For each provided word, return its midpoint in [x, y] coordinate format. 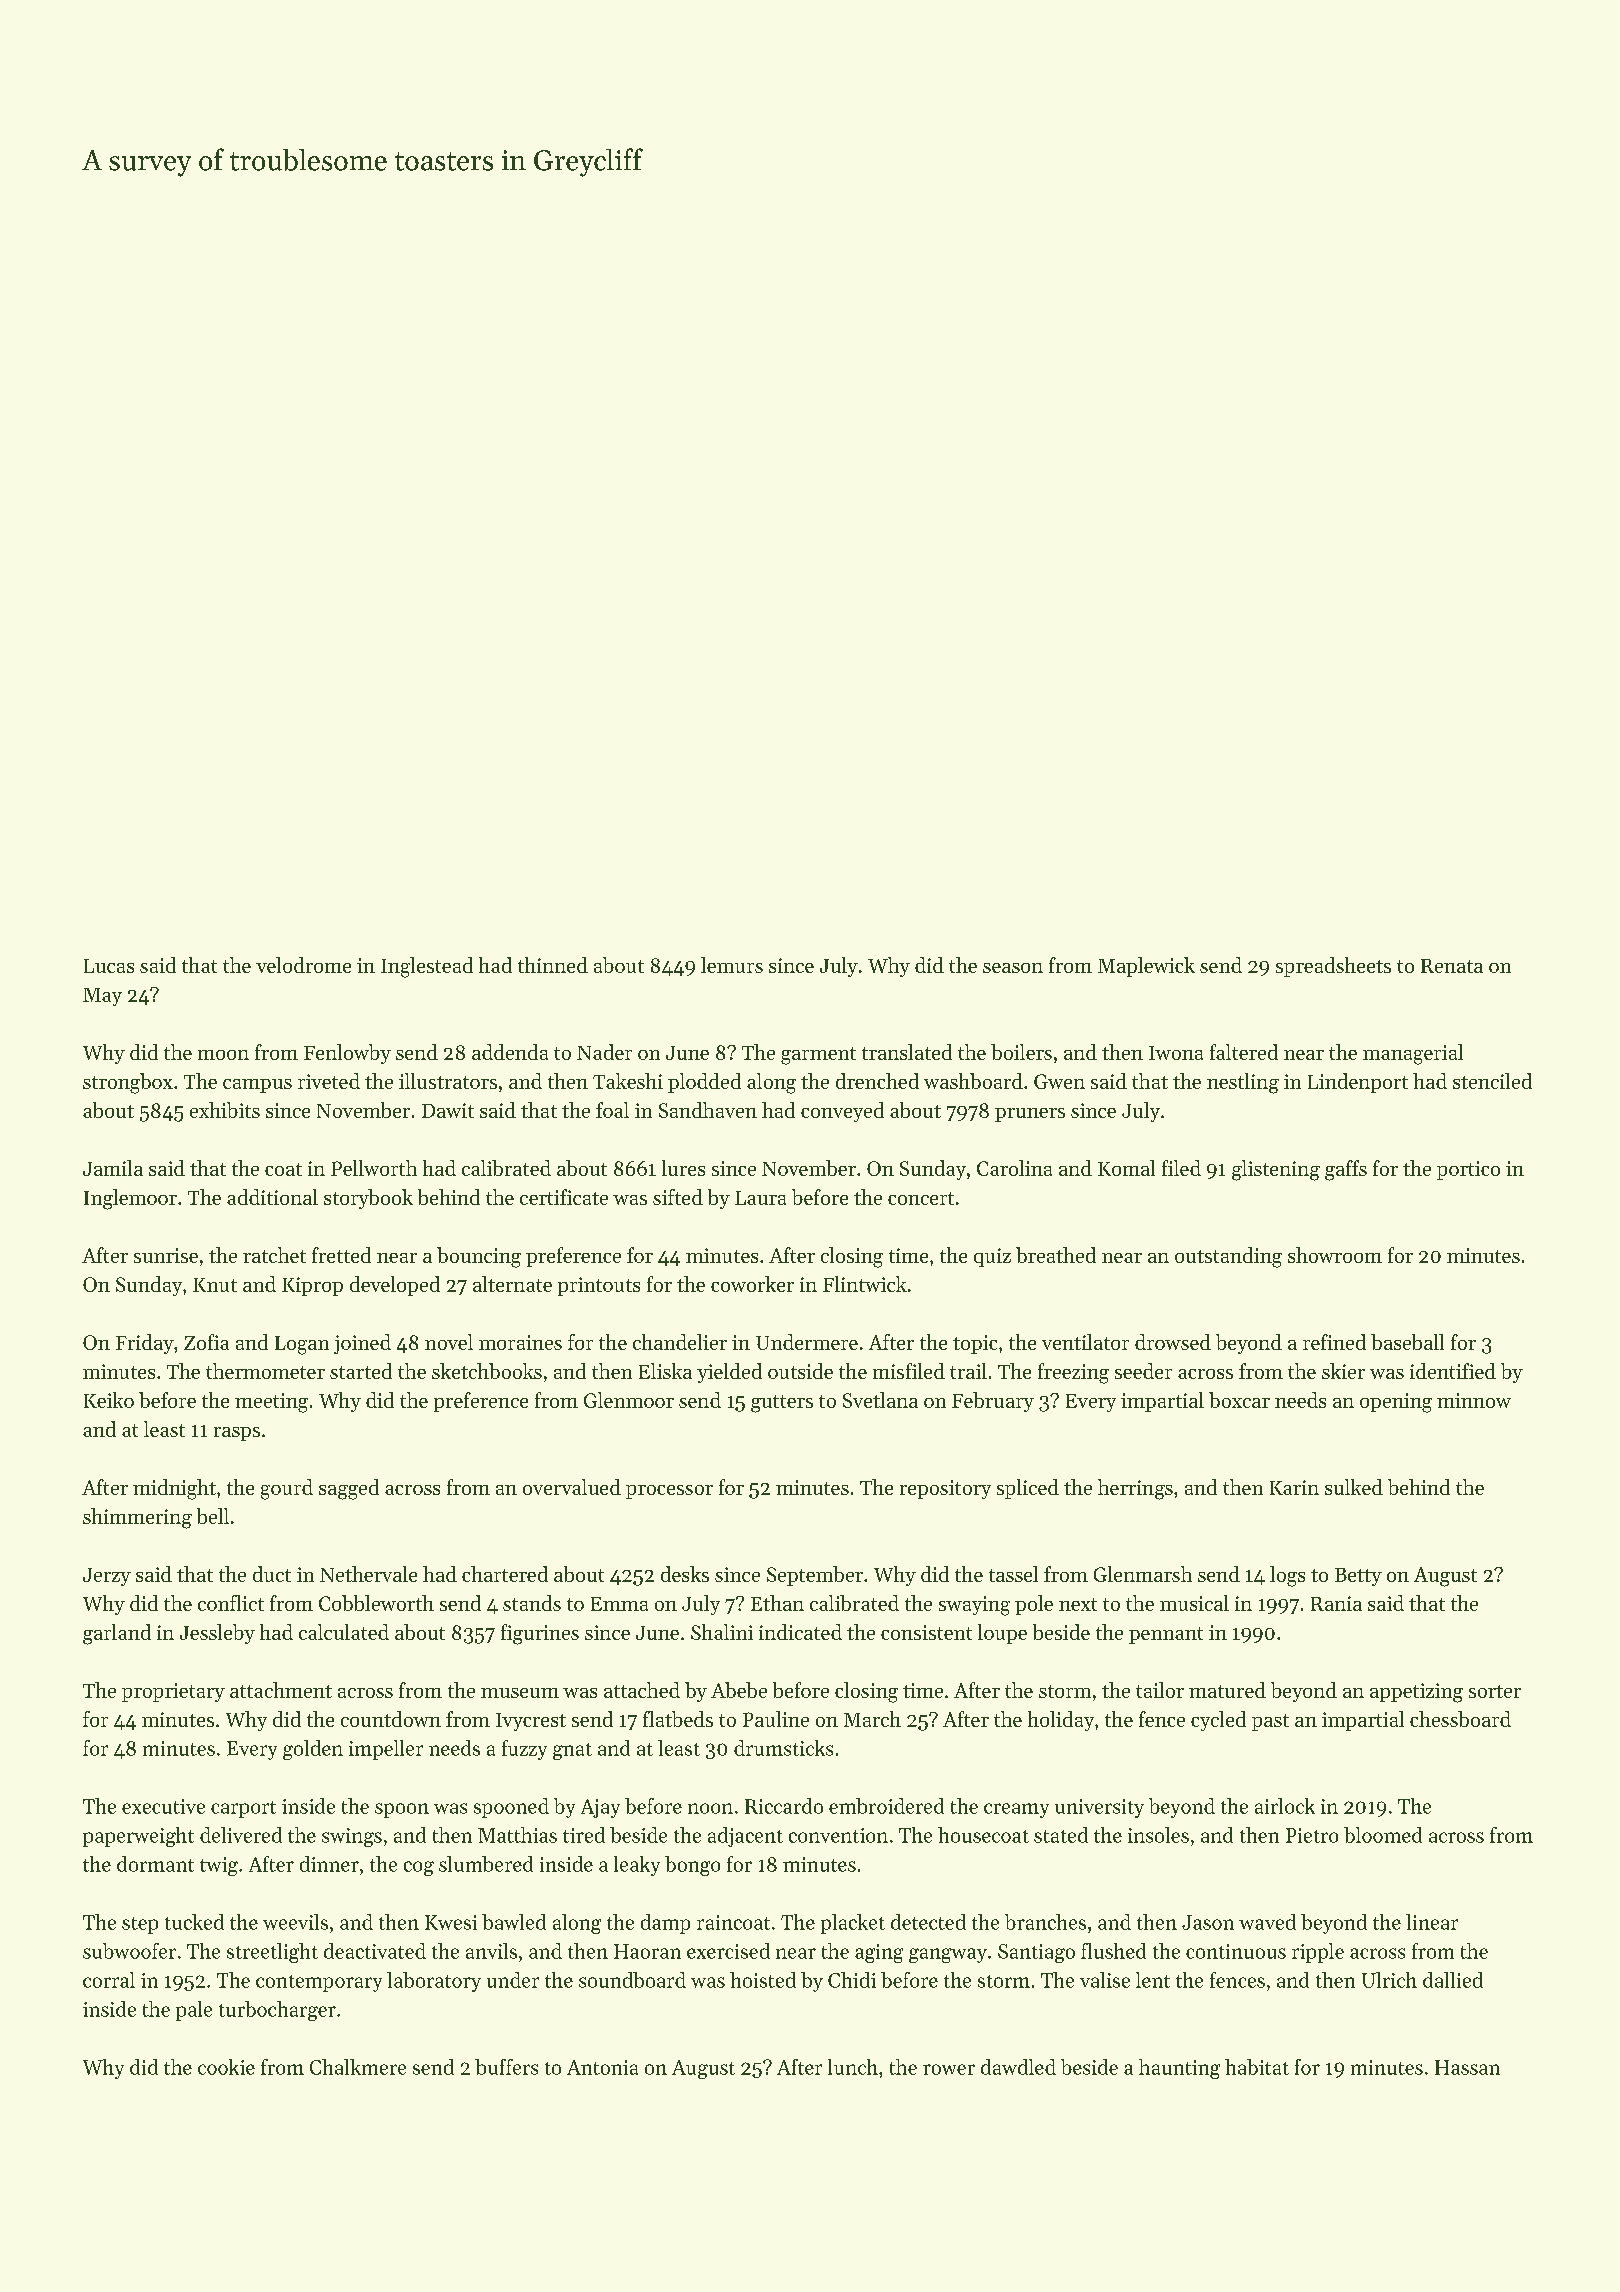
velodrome [303, 965]
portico [1468, 1170]
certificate [564, 1197]
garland [117, 1634]
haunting [1179, 2069]
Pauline [776, 1719]
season [1013, 968]
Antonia [602, 2067]
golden [313, 1750]
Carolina [1014, 1168]
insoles [1158, 1835]
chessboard [1460, 1719]
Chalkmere [358, 2067]
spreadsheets [1333, 967]
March [872, 1719]
